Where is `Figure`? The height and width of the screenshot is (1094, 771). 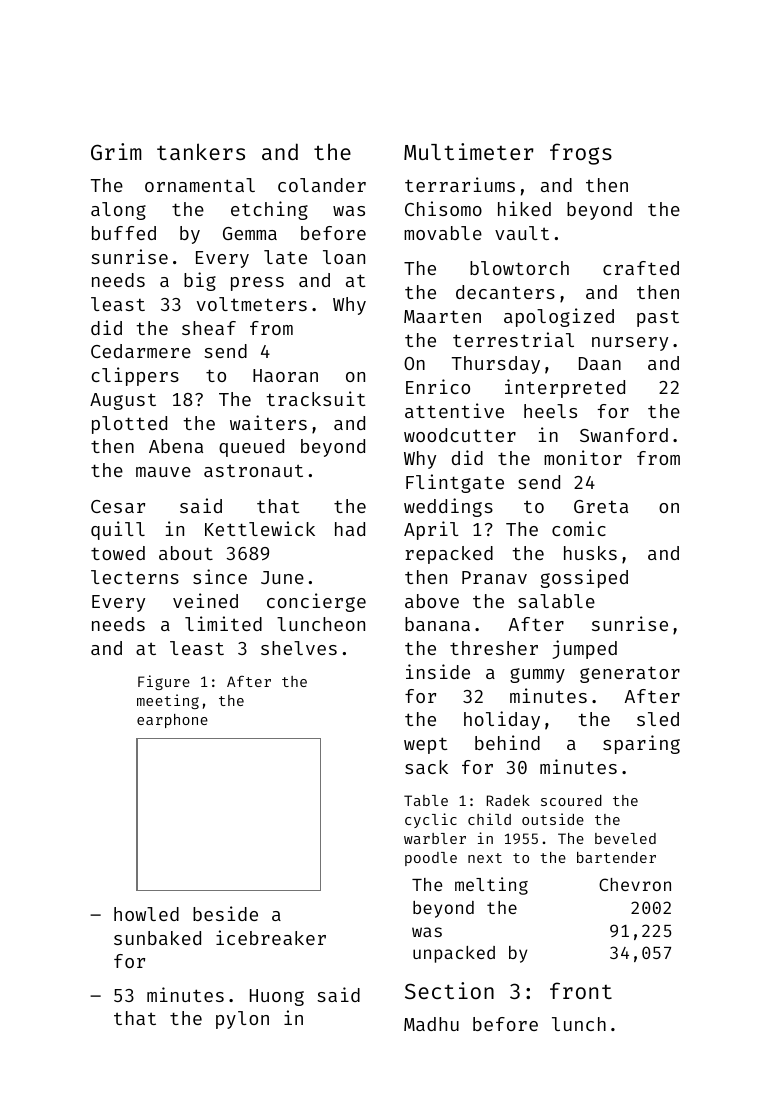
Figure is located at coordinates (164, 682).
